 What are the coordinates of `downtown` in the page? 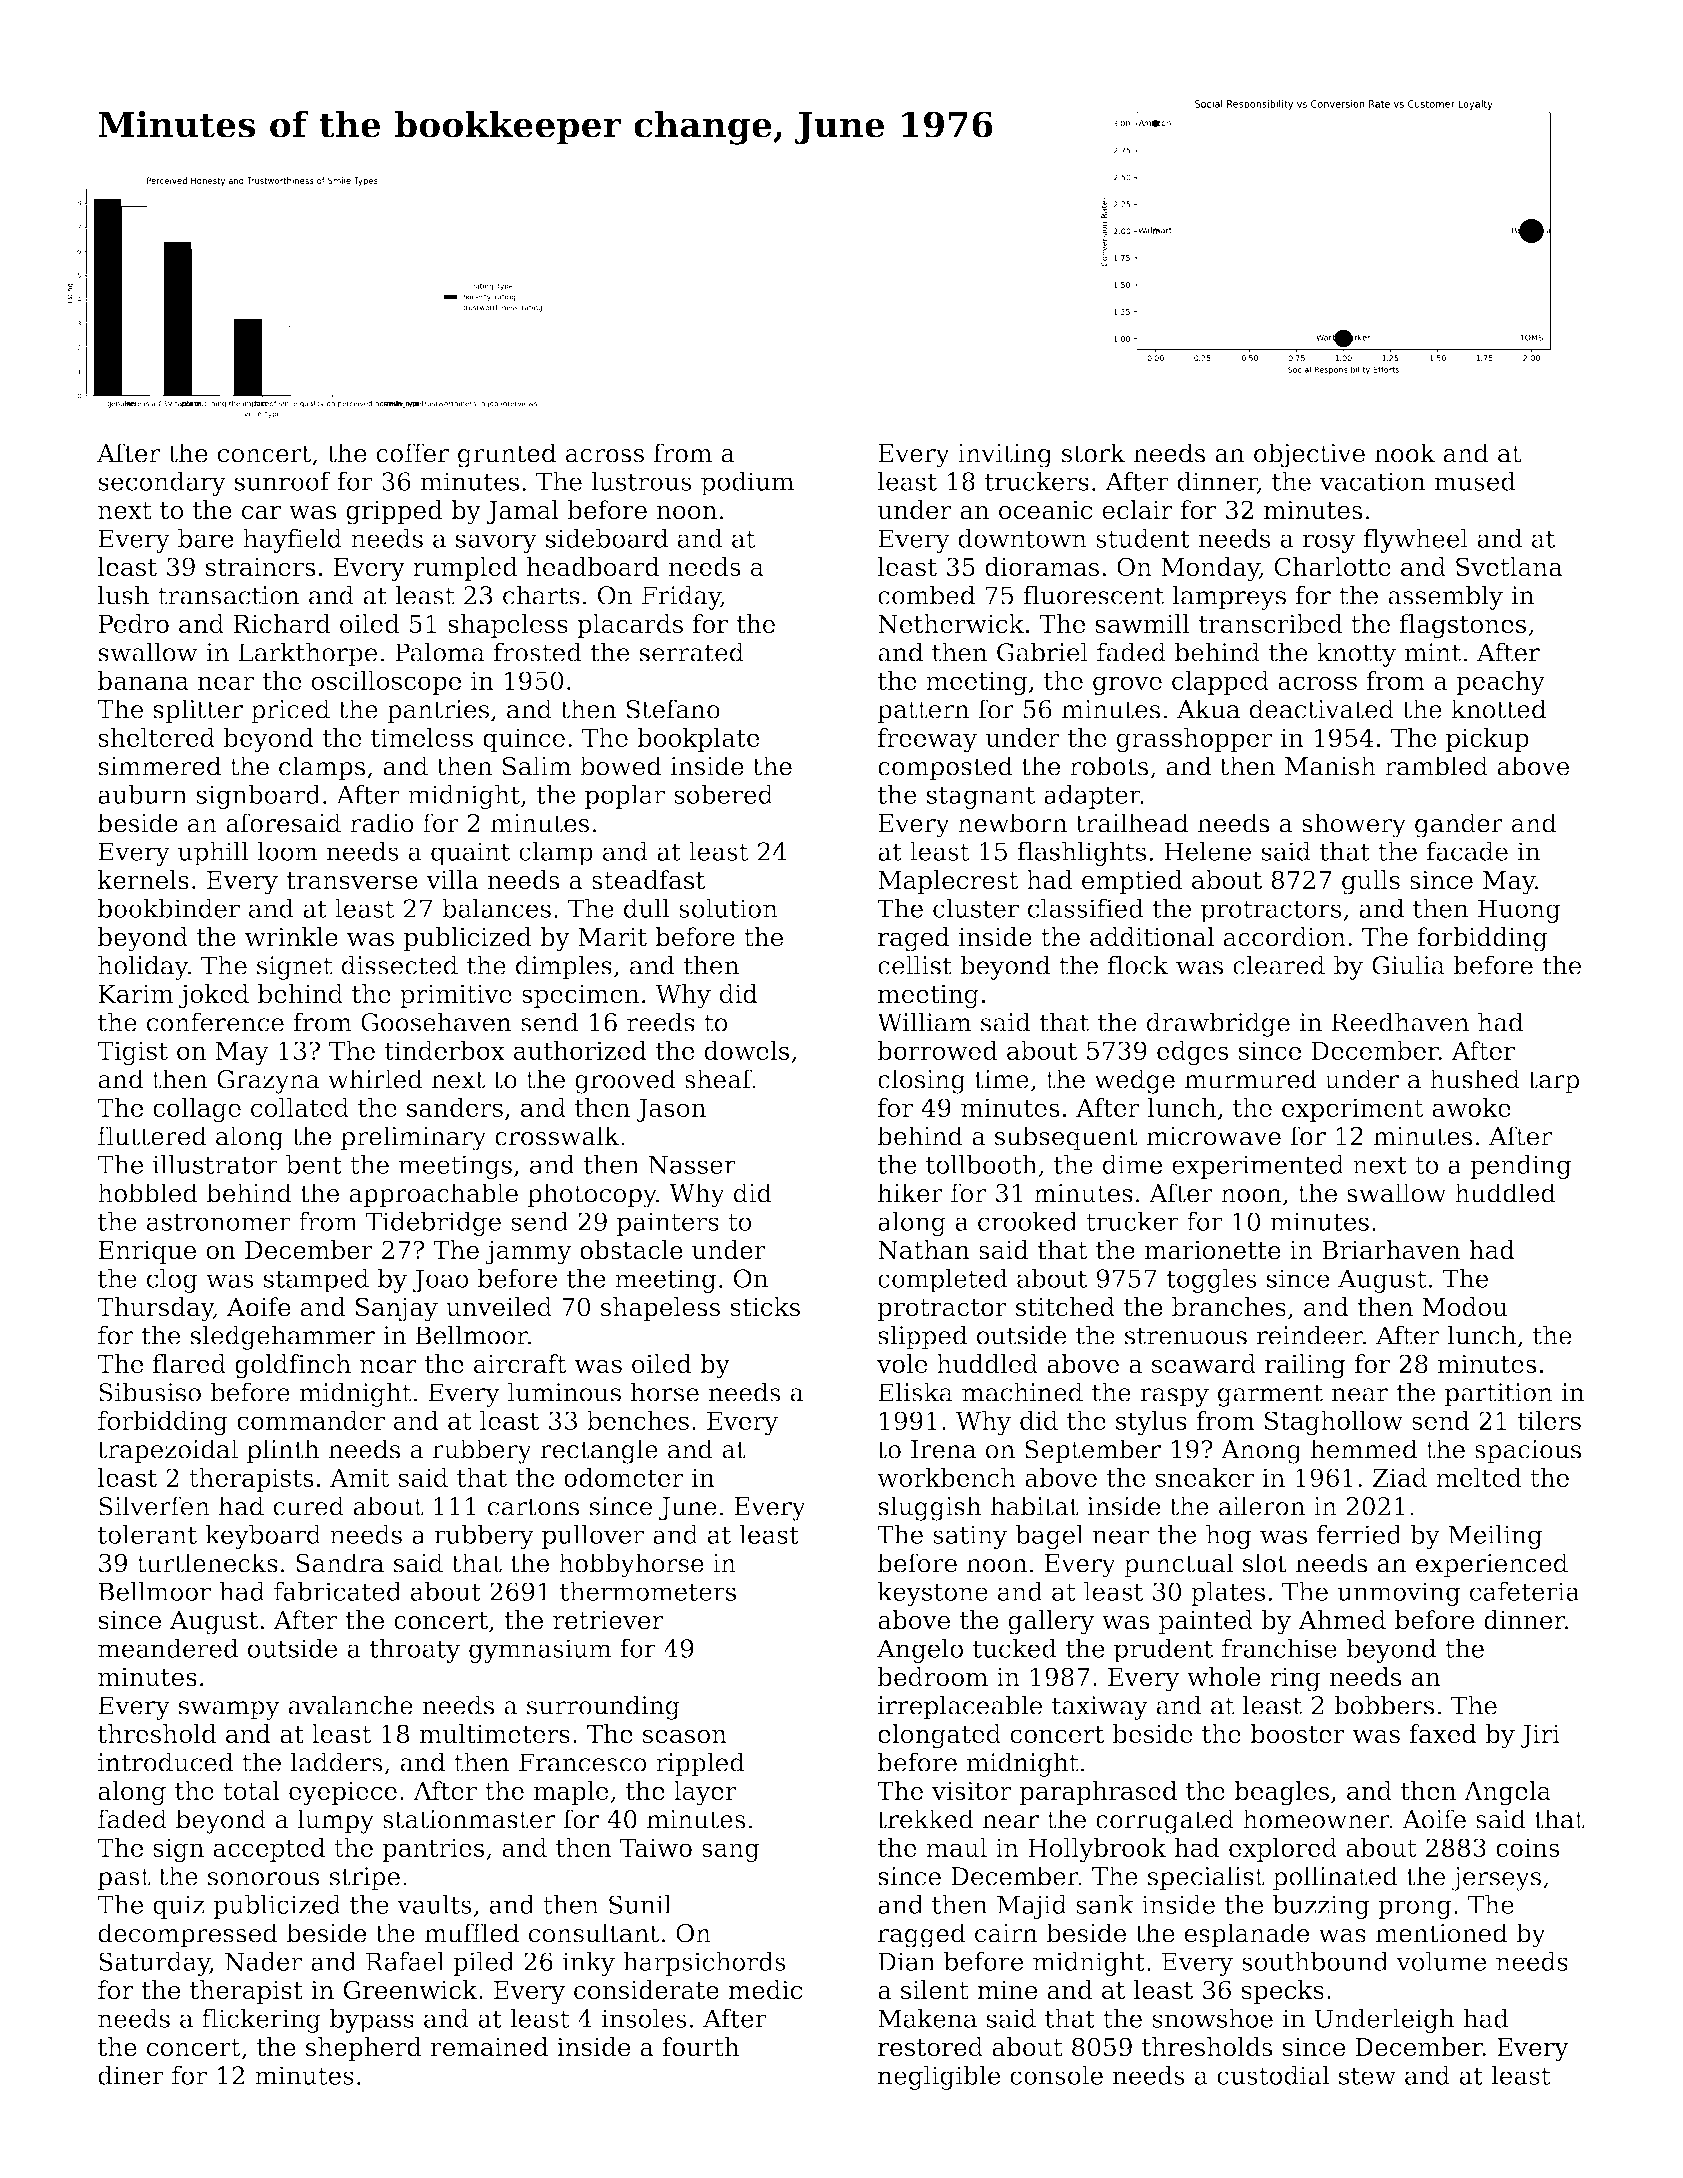 It's located at (1022, 538).
